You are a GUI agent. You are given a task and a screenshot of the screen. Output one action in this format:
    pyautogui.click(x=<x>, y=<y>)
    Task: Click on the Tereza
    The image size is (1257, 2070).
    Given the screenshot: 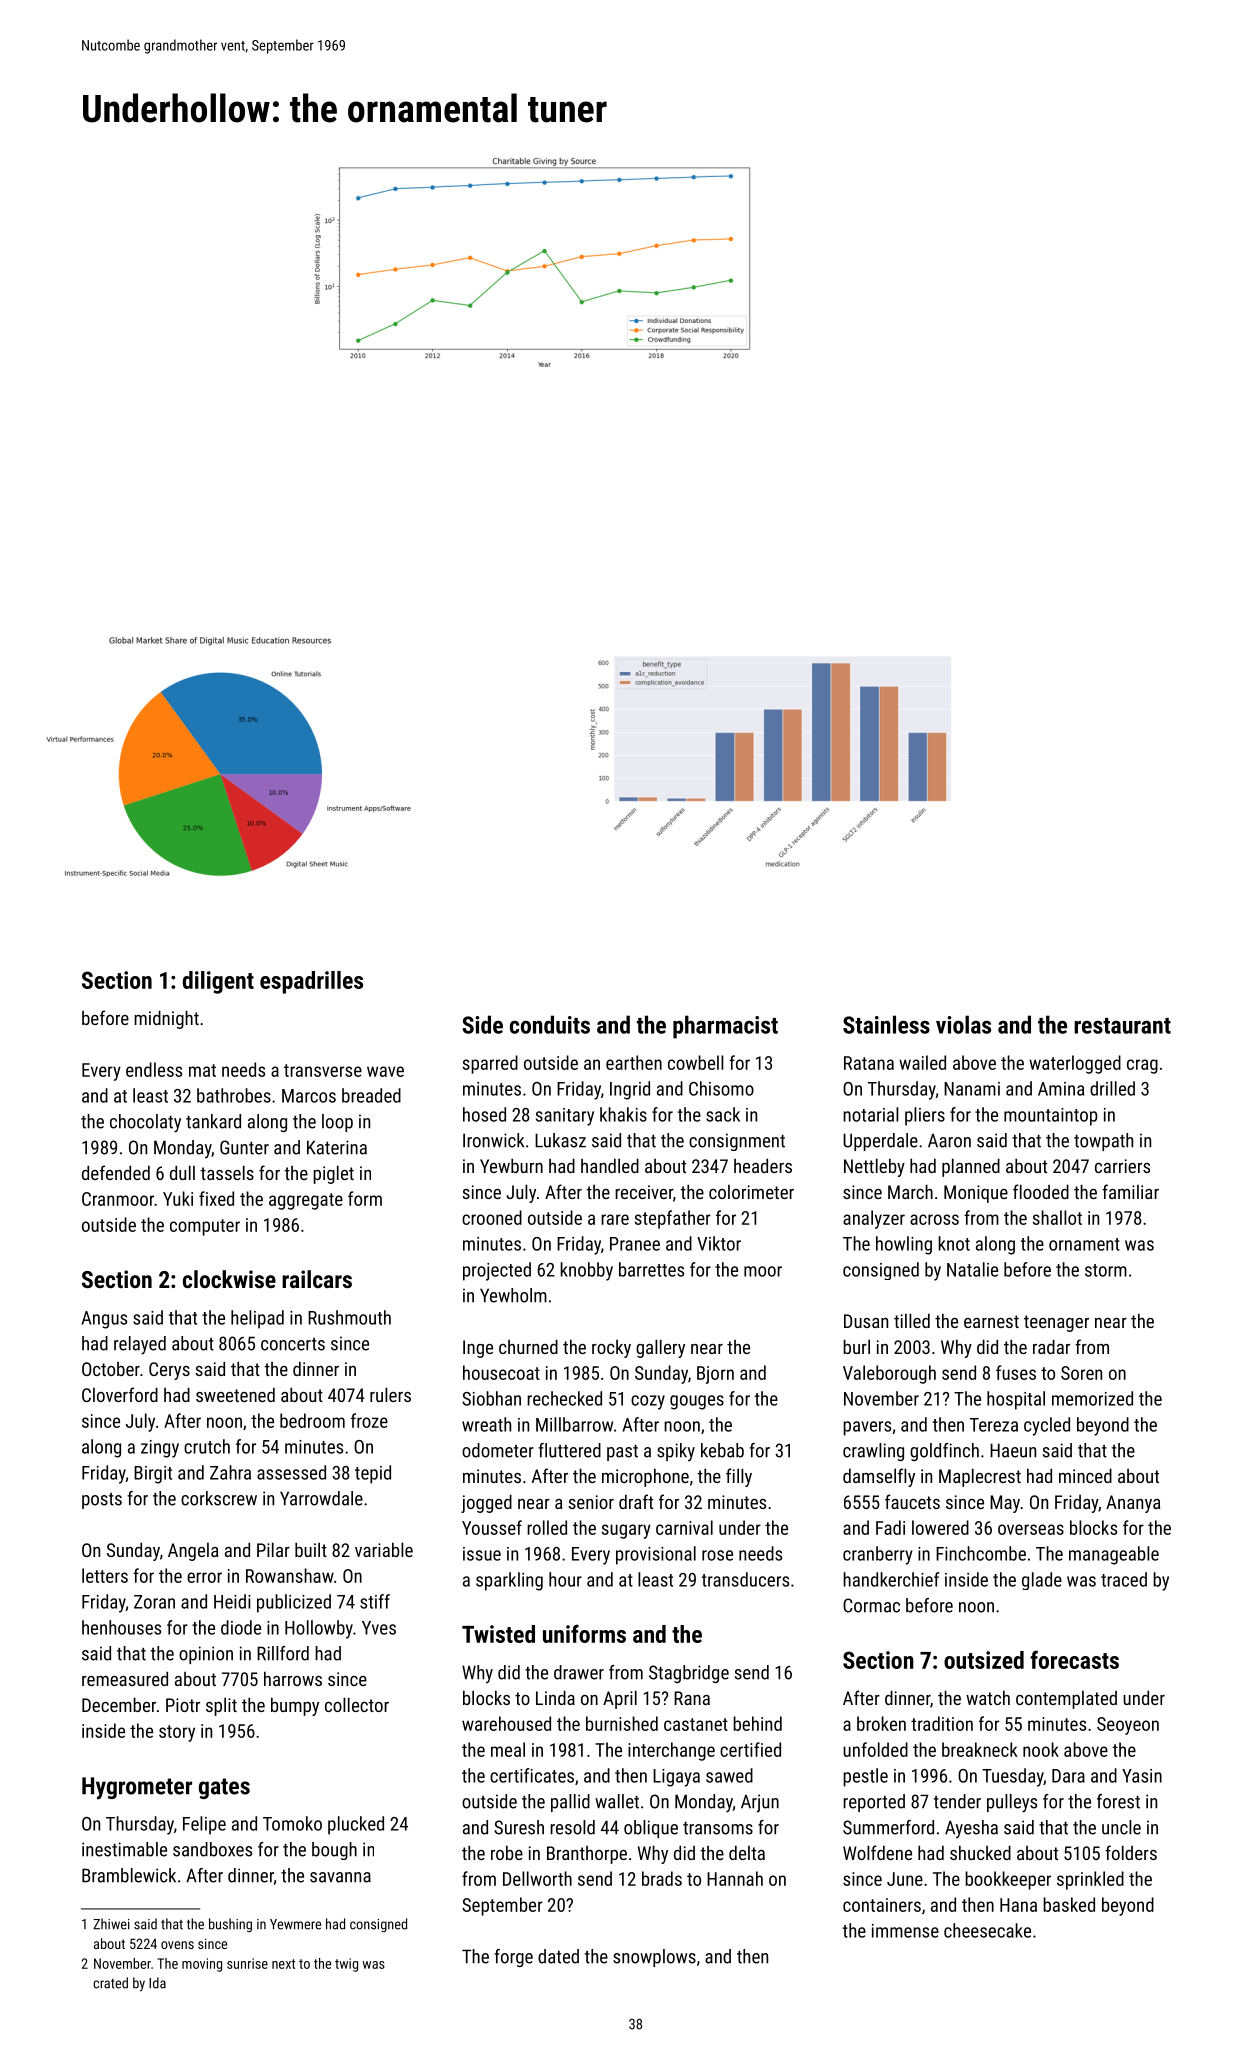 What is the action you would take?
    pyautogui.click(x=994, y=1425)
